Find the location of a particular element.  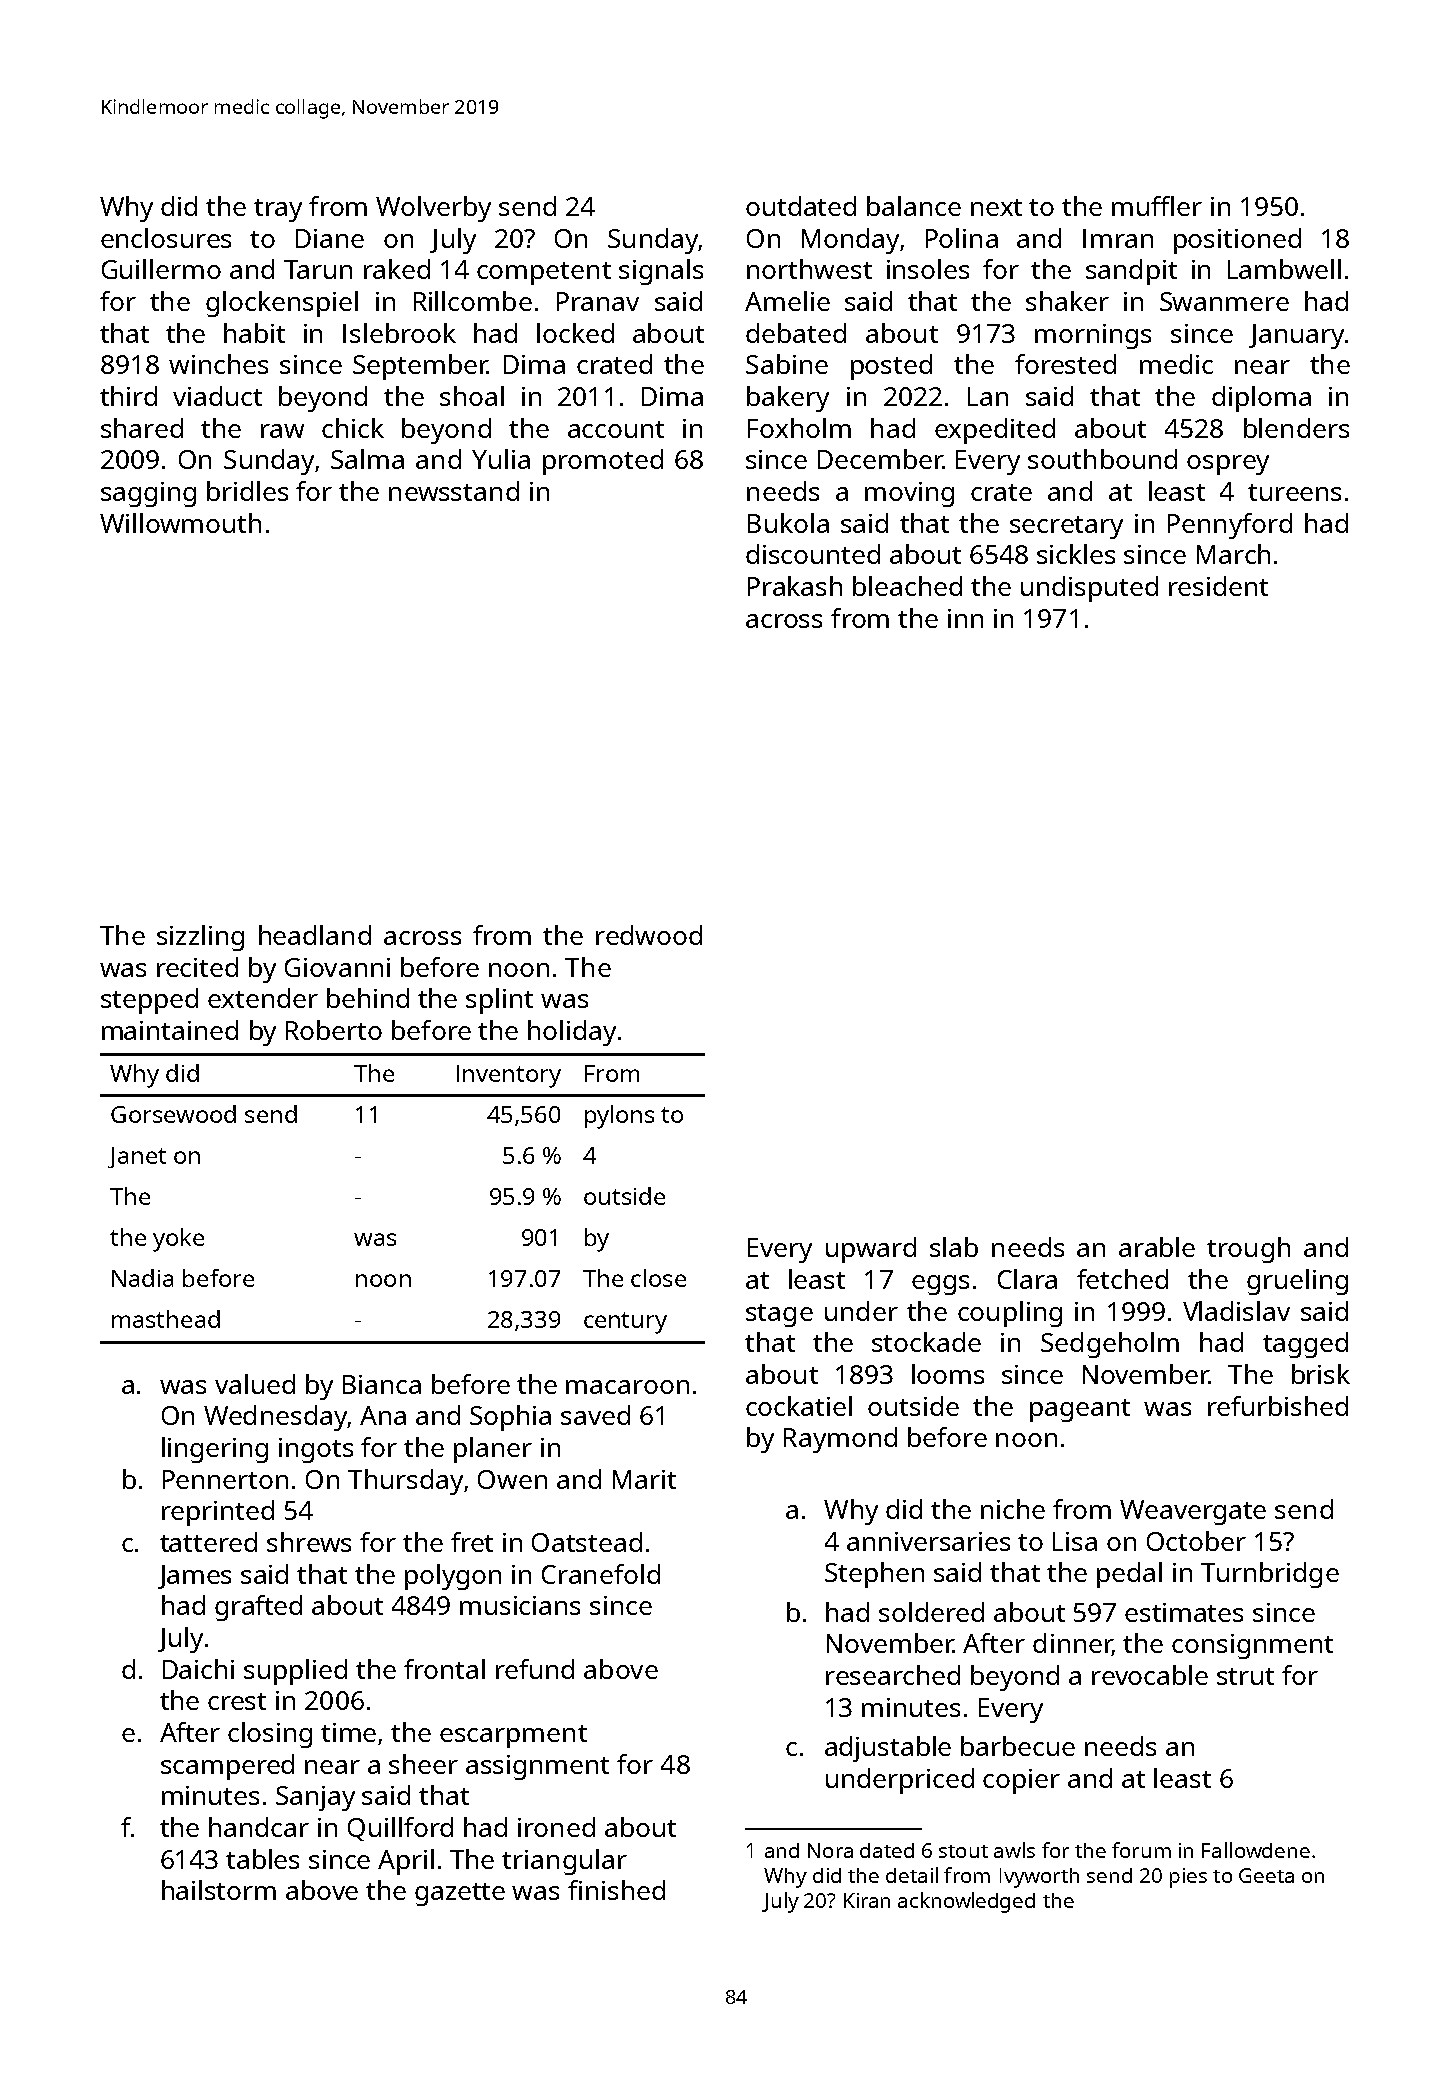

posted is located at coordinates (891, 367).
